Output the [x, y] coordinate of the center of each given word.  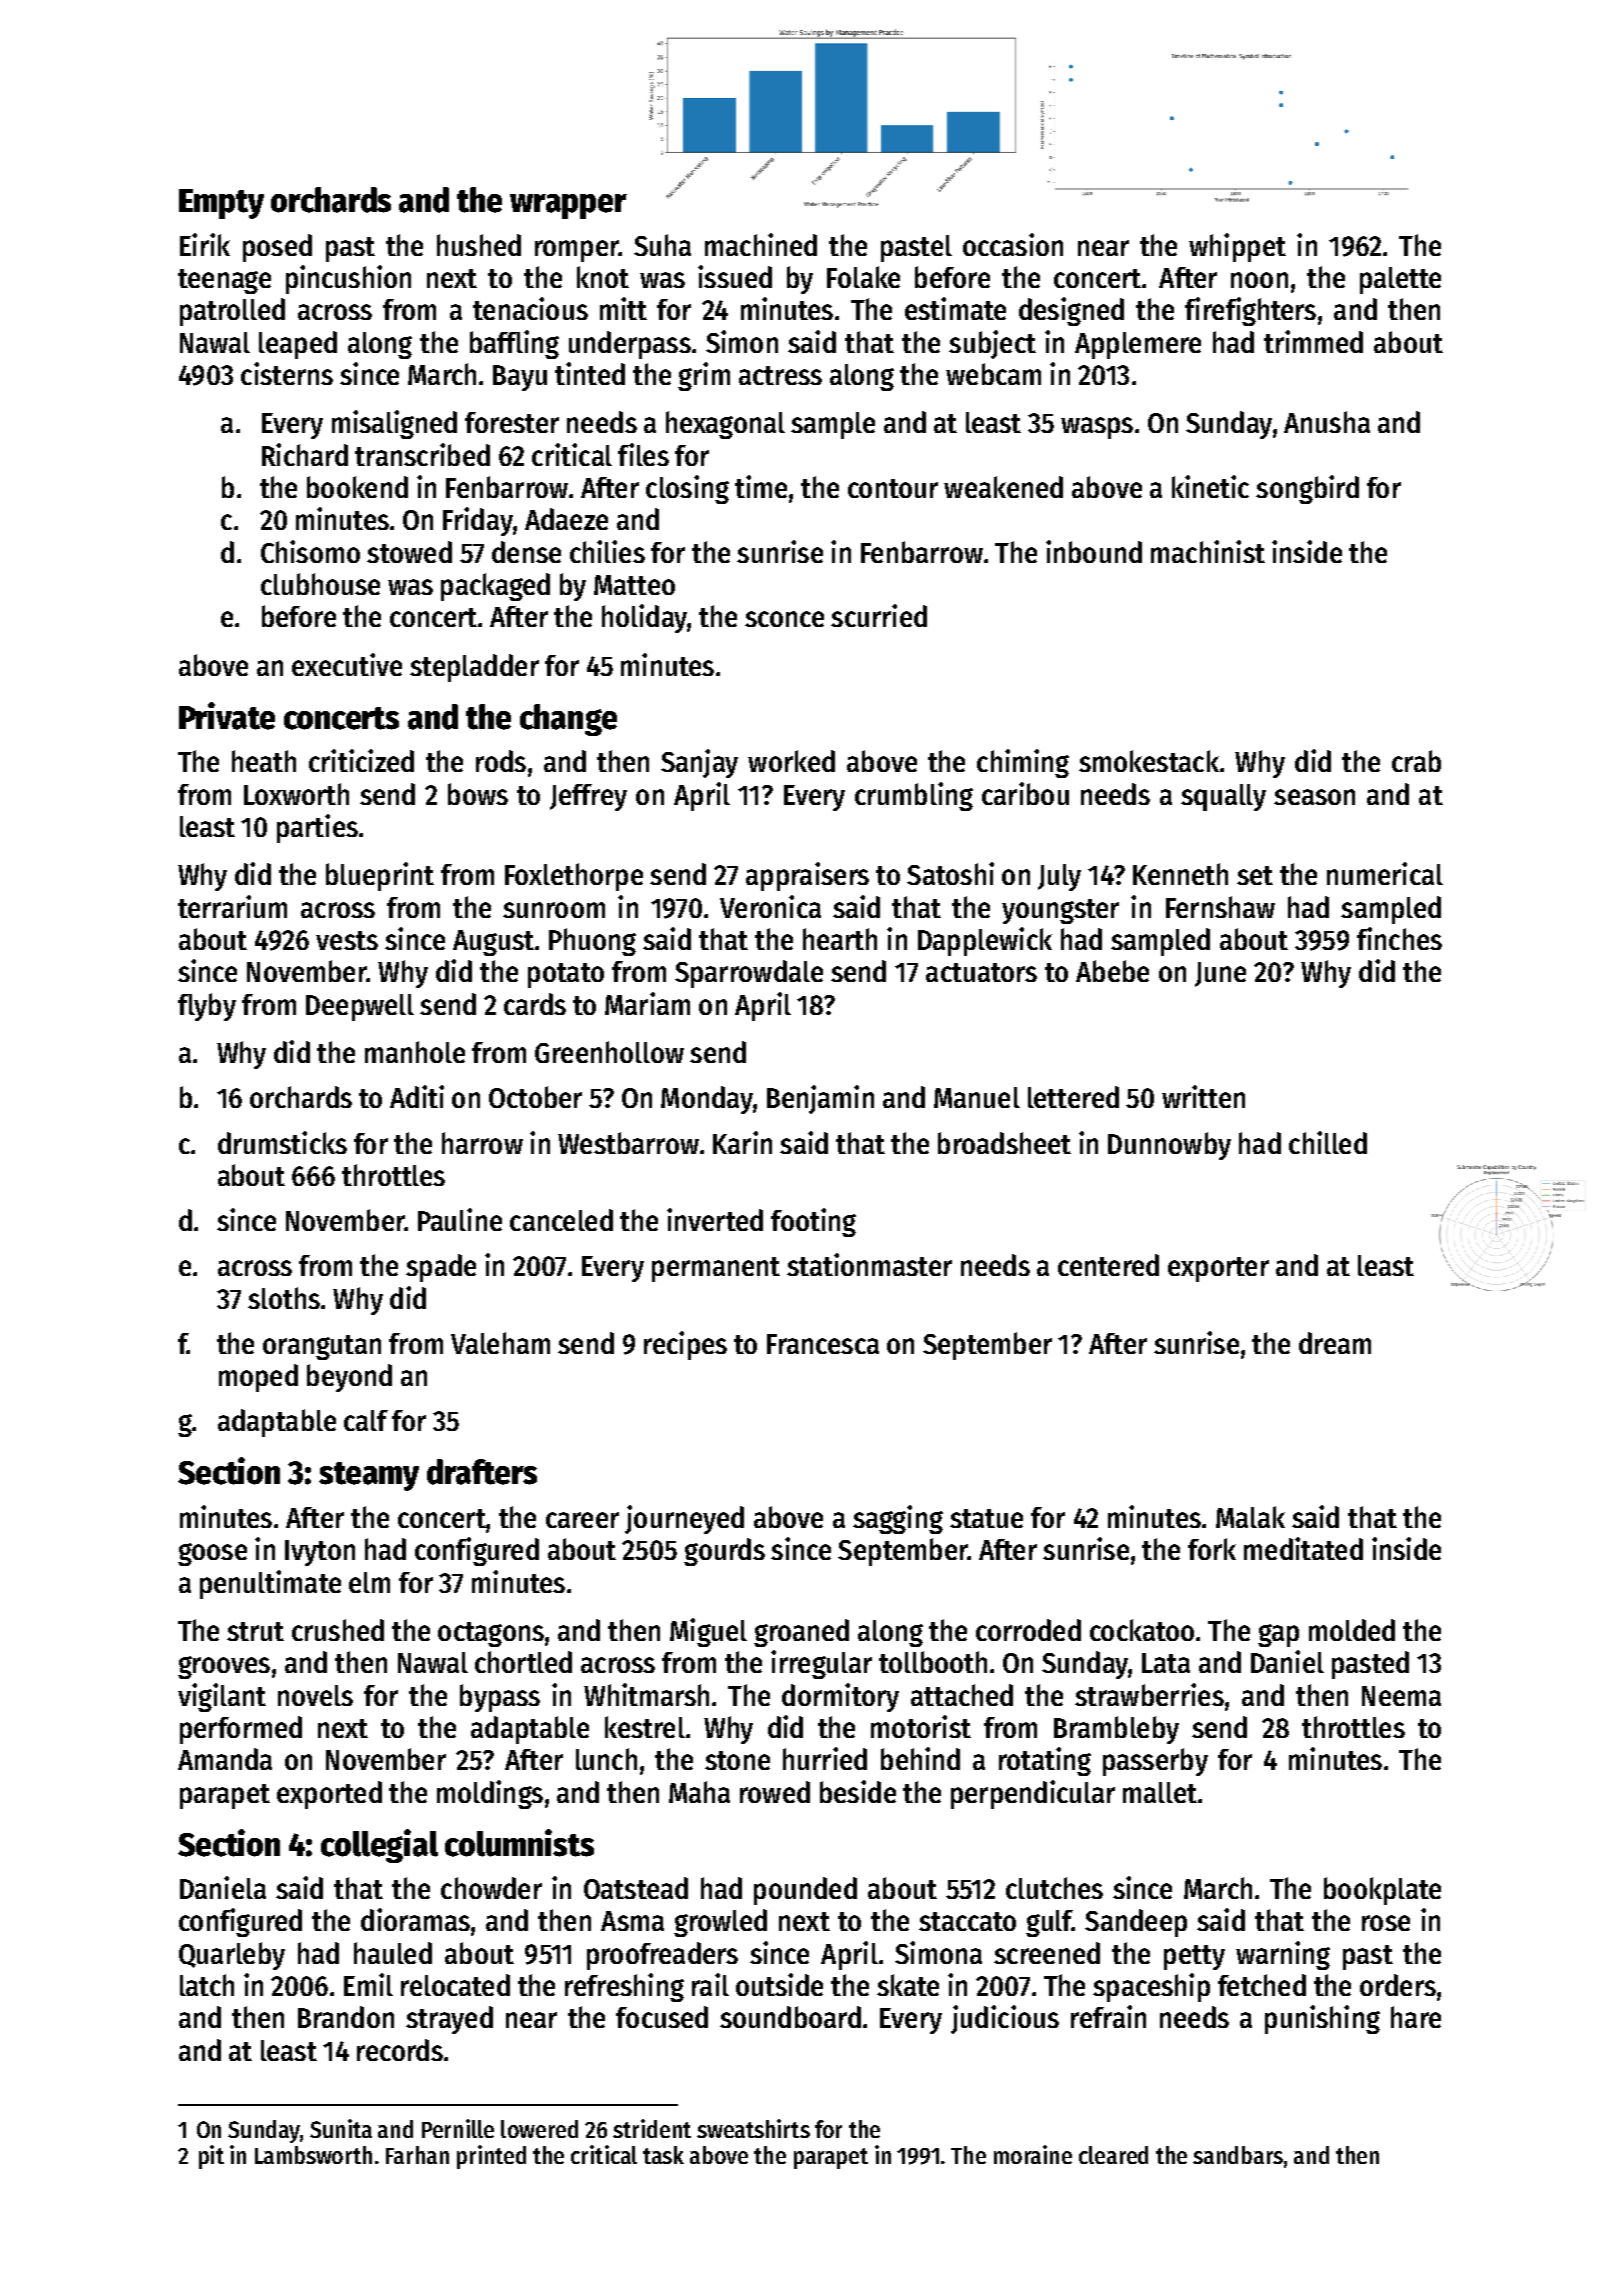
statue [986, 1518]
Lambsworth [313, 2155]
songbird [1307, 489]
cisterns [287, 373]
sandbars [1238, 2155]
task [663, 2155]
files [643, 454]
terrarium [232, 906]
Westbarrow [628, 1143]
